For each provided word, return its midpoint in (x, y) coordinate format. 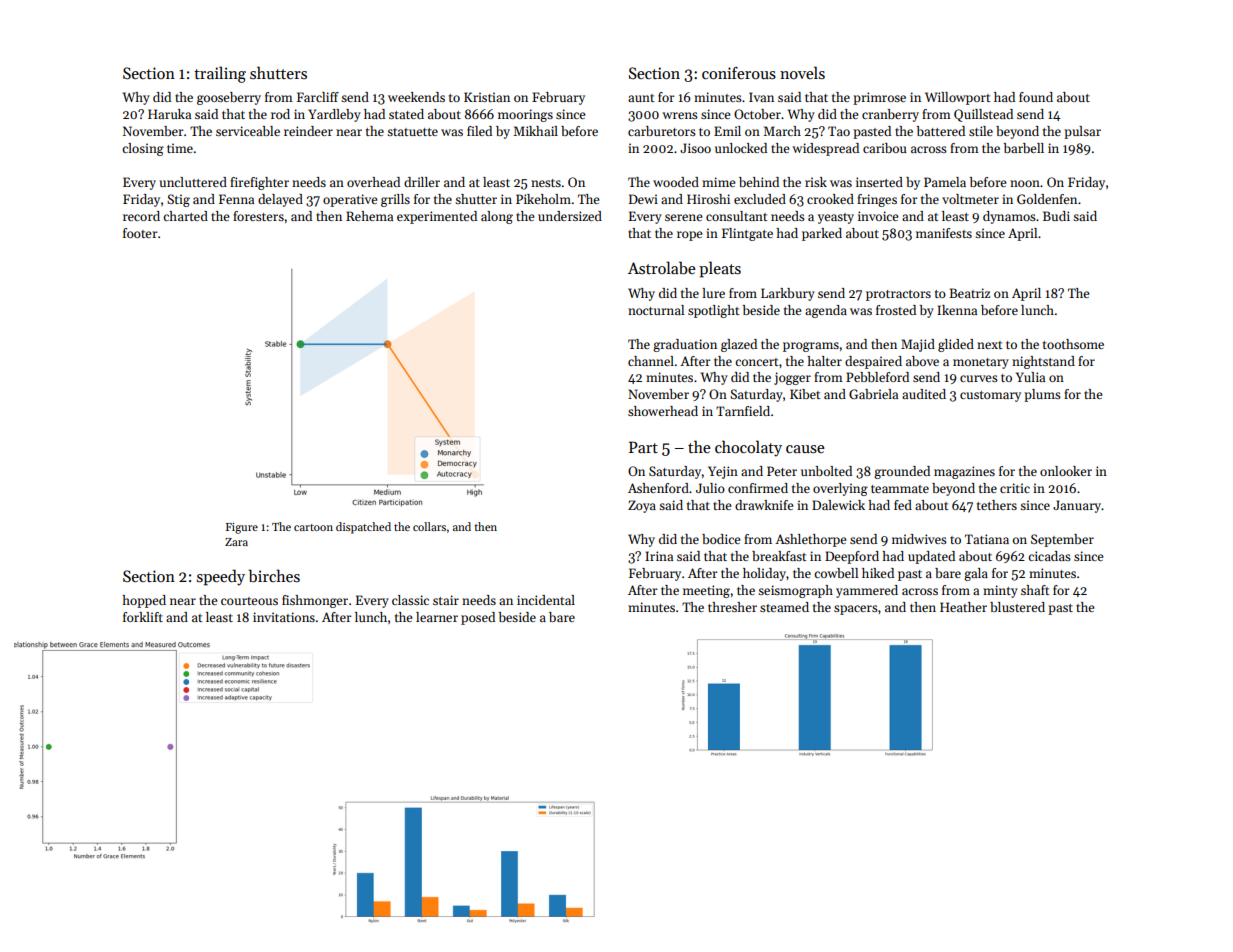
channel (651, 361)
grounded (902, 472)
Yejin (723, 472)
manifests (944, 233)
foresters (258, 216)
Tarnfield (743, 411)
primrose (879, 98)
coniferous (739, 73)
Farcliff (318, 97)
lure (713, 293)
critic (1015, 488)
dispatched (363, 528)
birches (274, 576)
